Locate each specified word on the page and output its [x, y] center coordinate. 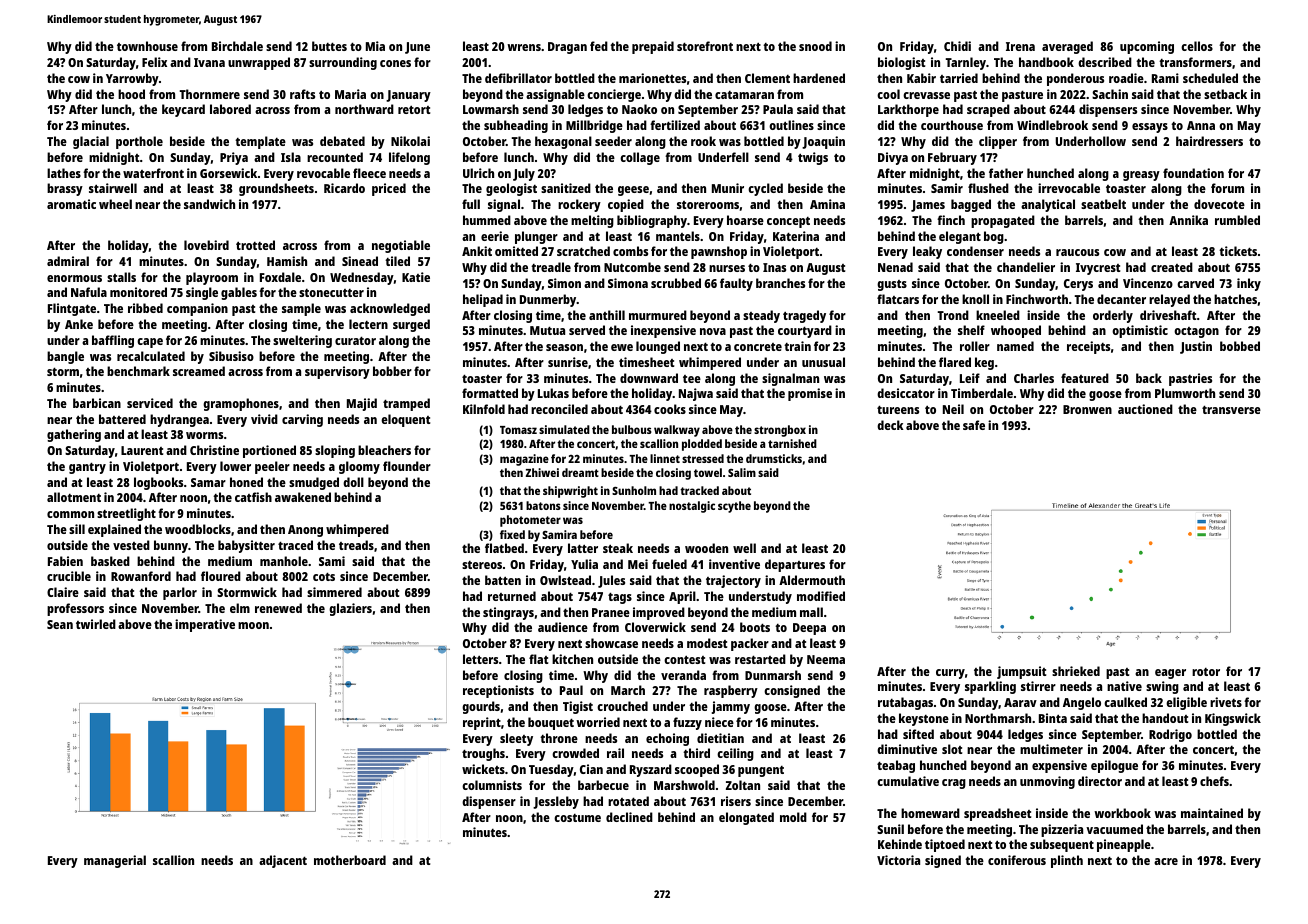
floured [221, 576]
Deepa [809, 629]
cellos [1197, 46]
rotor [1206, 672]
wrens [524, 47]
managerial [115, 861]
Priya [234, 158]
